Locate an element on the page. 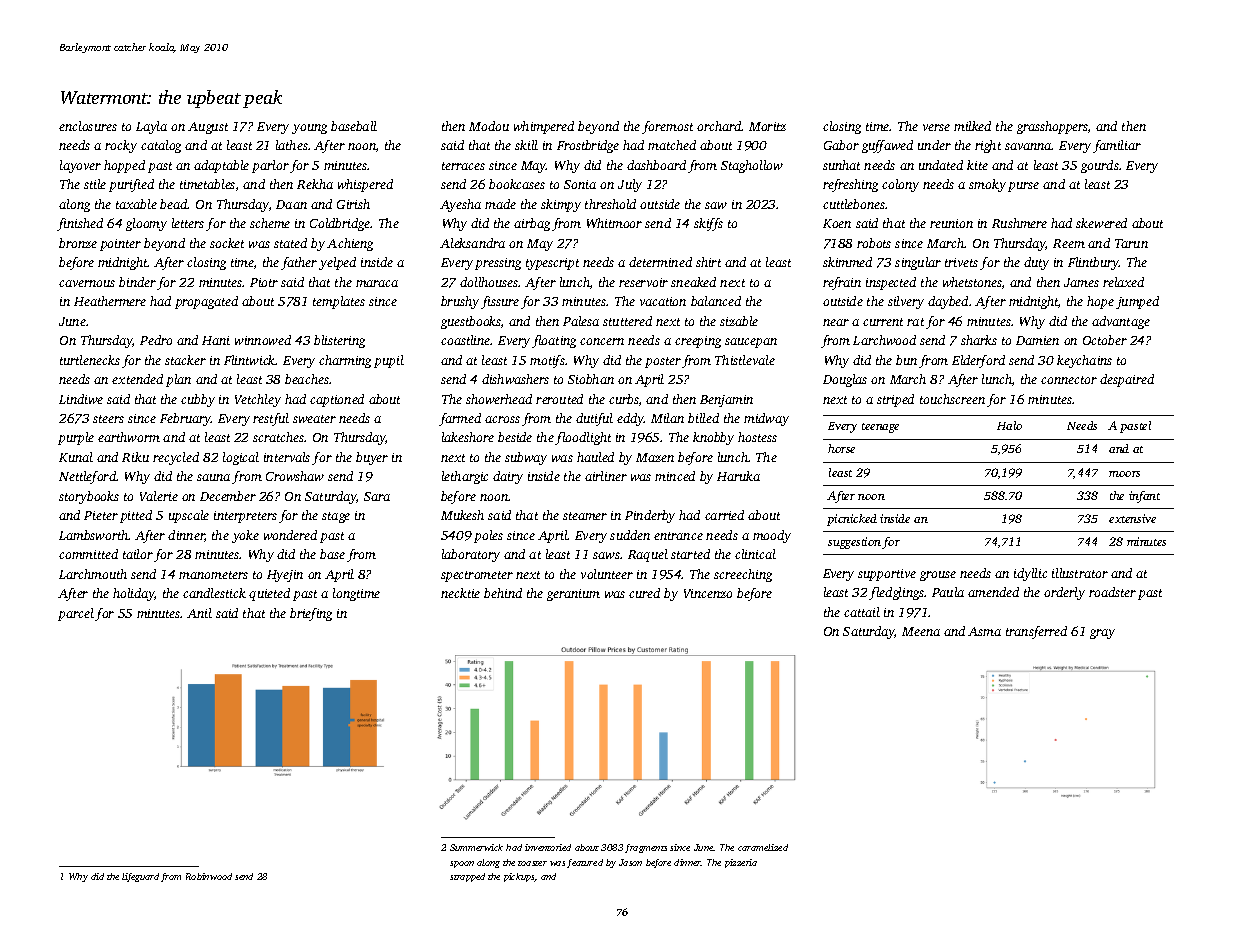  Halo is located at coordinates (1009, 425).
